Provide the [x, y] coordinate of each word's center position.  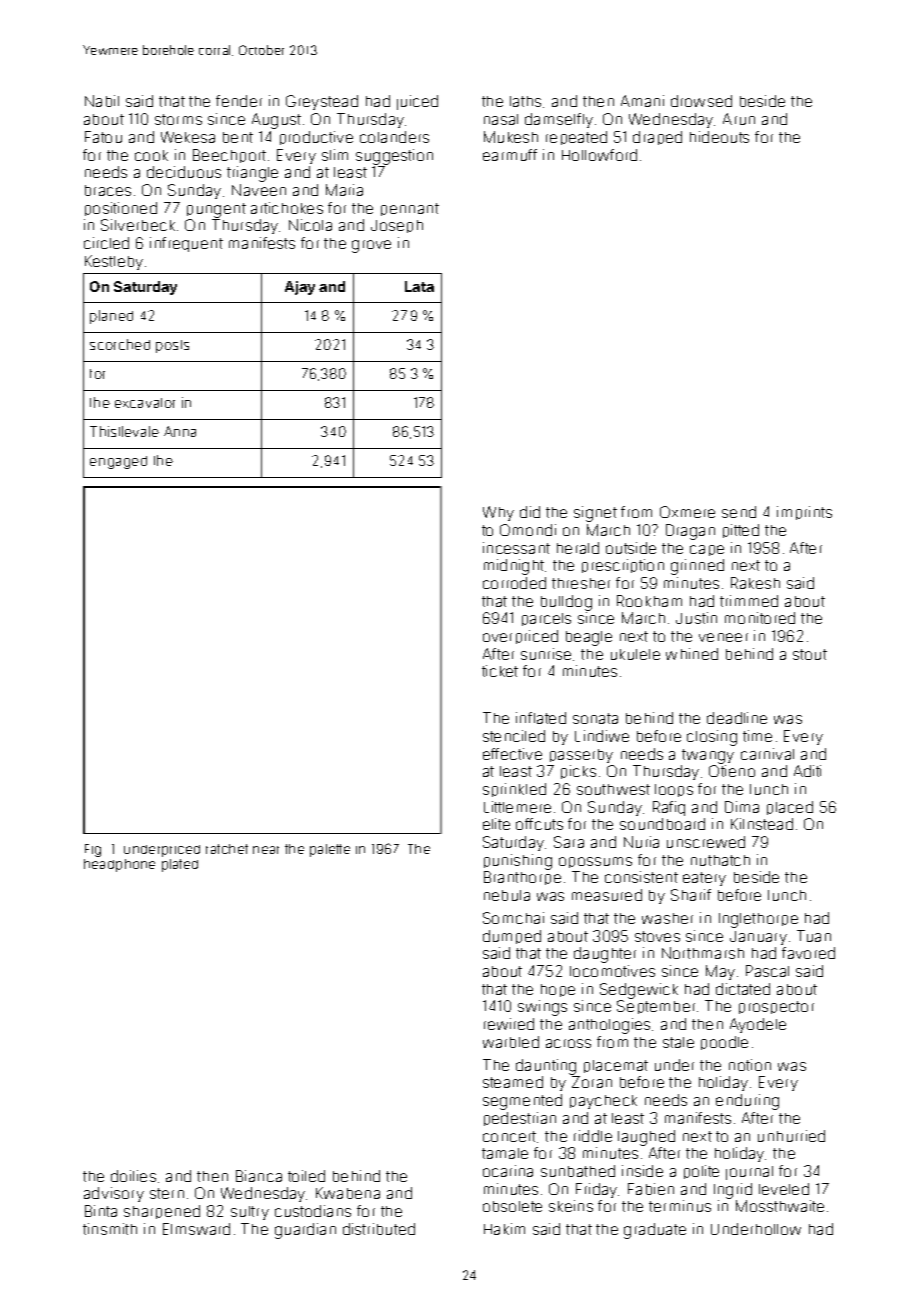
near [266, 850]
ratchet [227, 849]
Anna [180, 431]
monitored [760, 618]
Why [498, 513]
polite [701, 1172]
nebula [507, 895]
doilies [133, 1176]
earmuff [510, 155]
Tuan [814, 936]
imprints [804, 513]
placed [790, 808]
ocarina [508, 1171]
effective [512, 754]
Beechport [229, 156]
